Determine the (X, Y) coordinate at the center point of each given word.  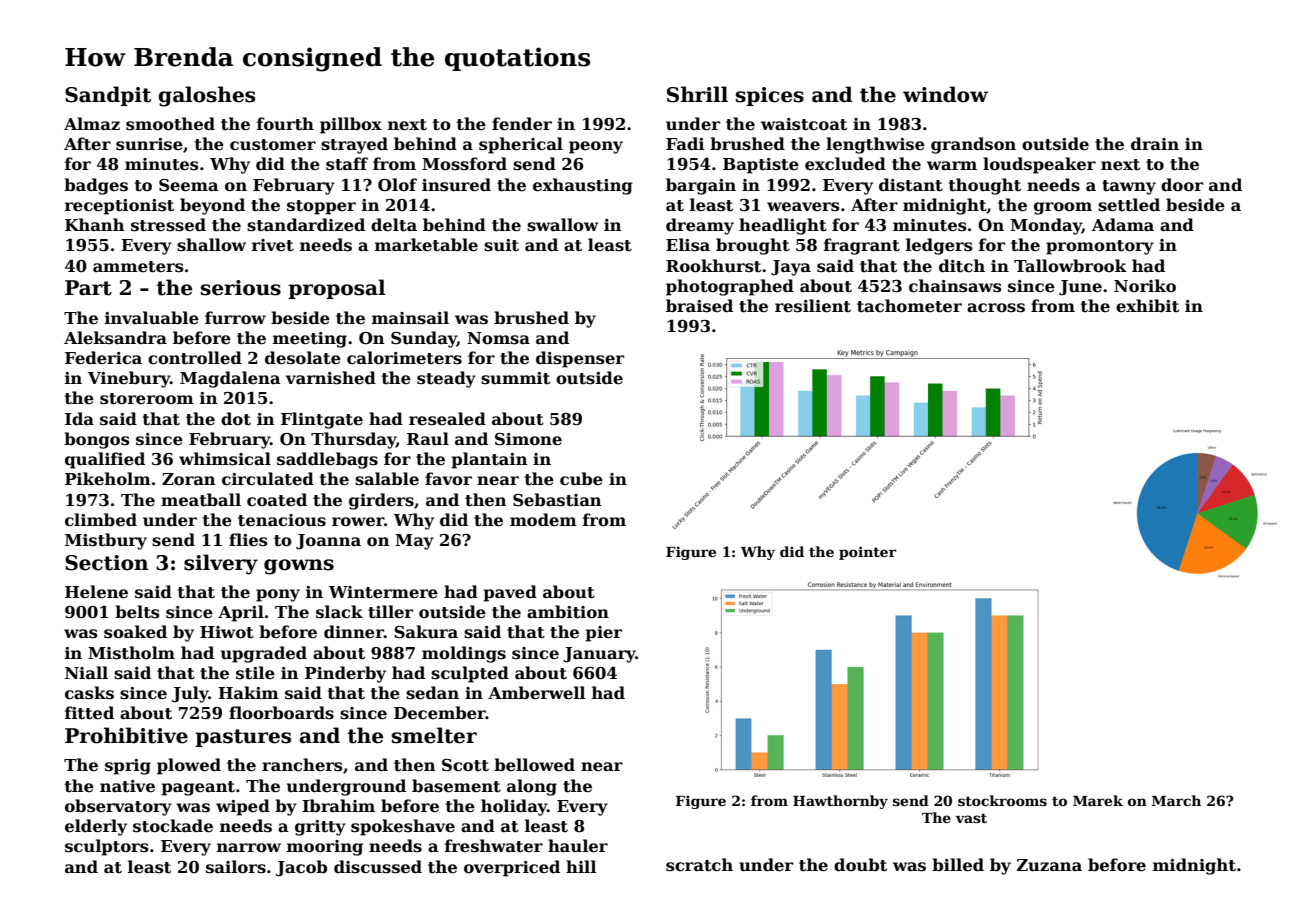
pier (603, 634)
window (945, 94)
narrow (249, 848)
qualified (105, 460)
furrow (235, 317)
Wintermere (383, 592)
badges (96, 186)
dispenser (580, 359)
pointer (867, 553)
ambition (568, 612)
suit (501, 245)
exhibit (1147, 306)
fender (522, 124)
